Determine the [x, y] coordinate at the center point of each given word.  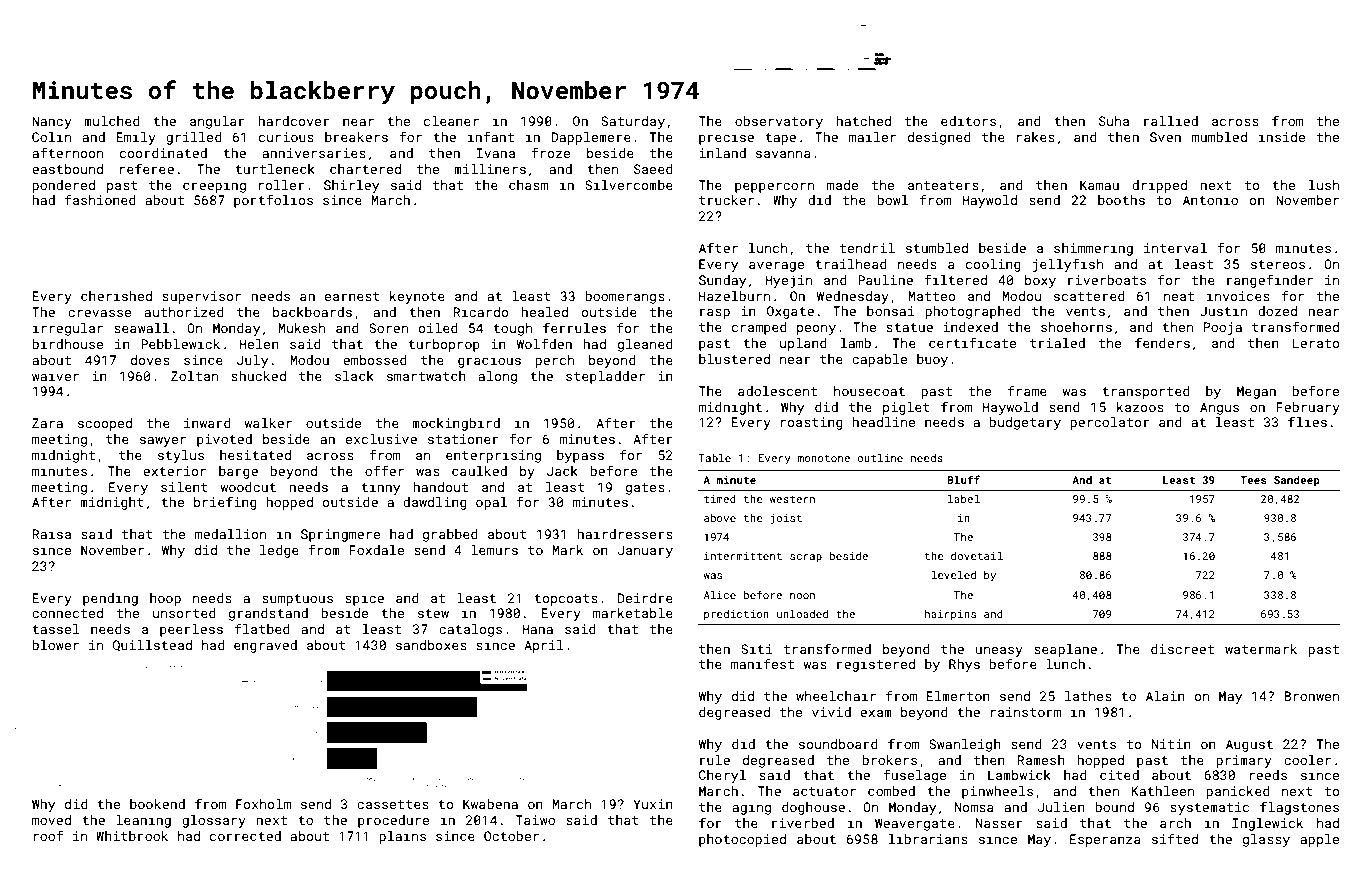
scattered [1089, 296]
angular [217, 122]
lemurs [494, 550]
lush [1324, 185]
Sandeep [1297, 480]
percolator [1110, 423]
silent [184, 487]
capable [879, 360]
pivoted [224, 440]
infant [491, 136]
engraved [265, 646]
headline [883, 422]
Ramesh [1041, 760]
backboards [312, 312]
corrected [245, 836]
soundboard [838, 744]
